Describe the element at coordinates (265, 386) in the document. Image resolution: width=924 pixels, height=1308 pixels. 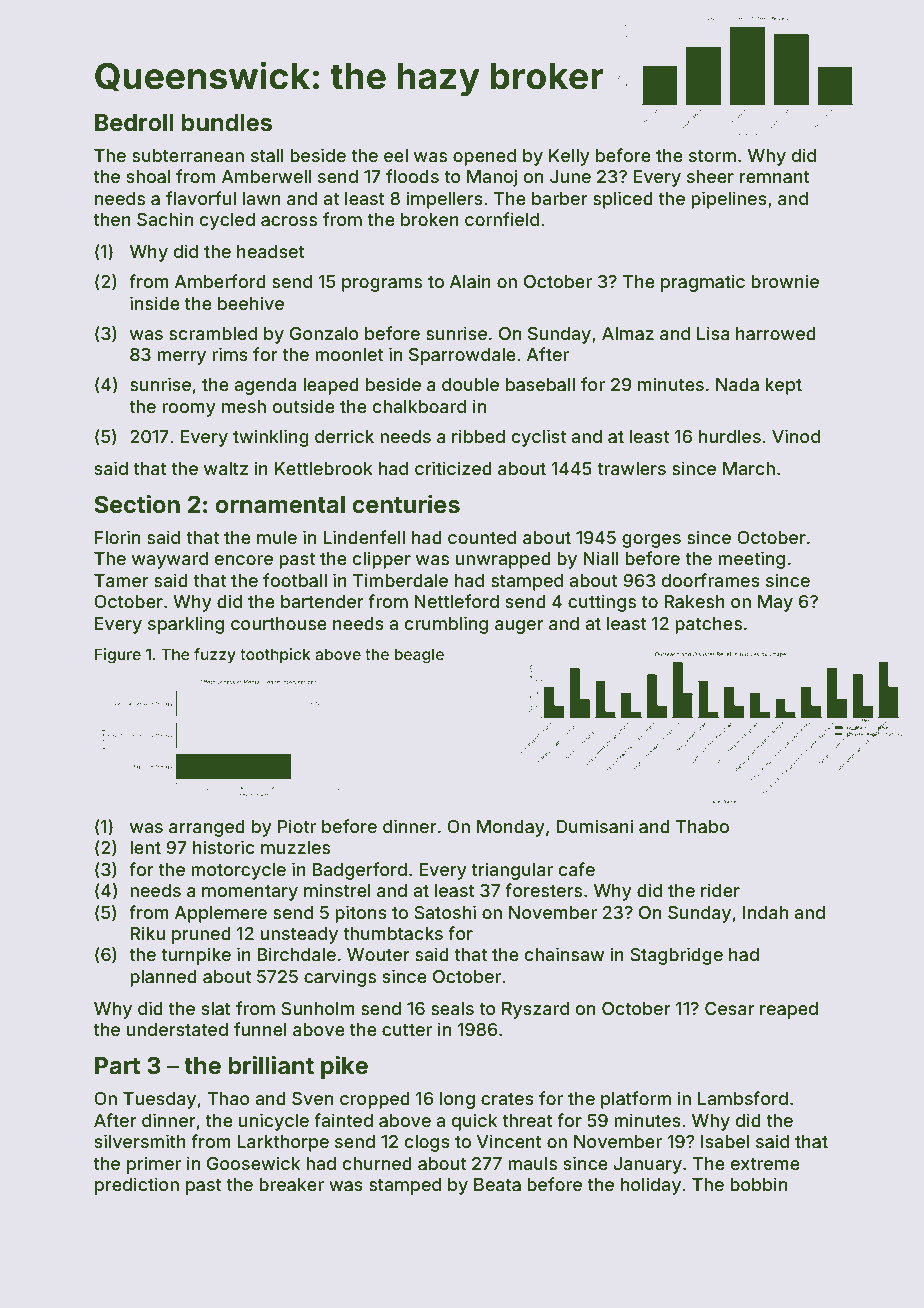
I see `agenda` at that location.
